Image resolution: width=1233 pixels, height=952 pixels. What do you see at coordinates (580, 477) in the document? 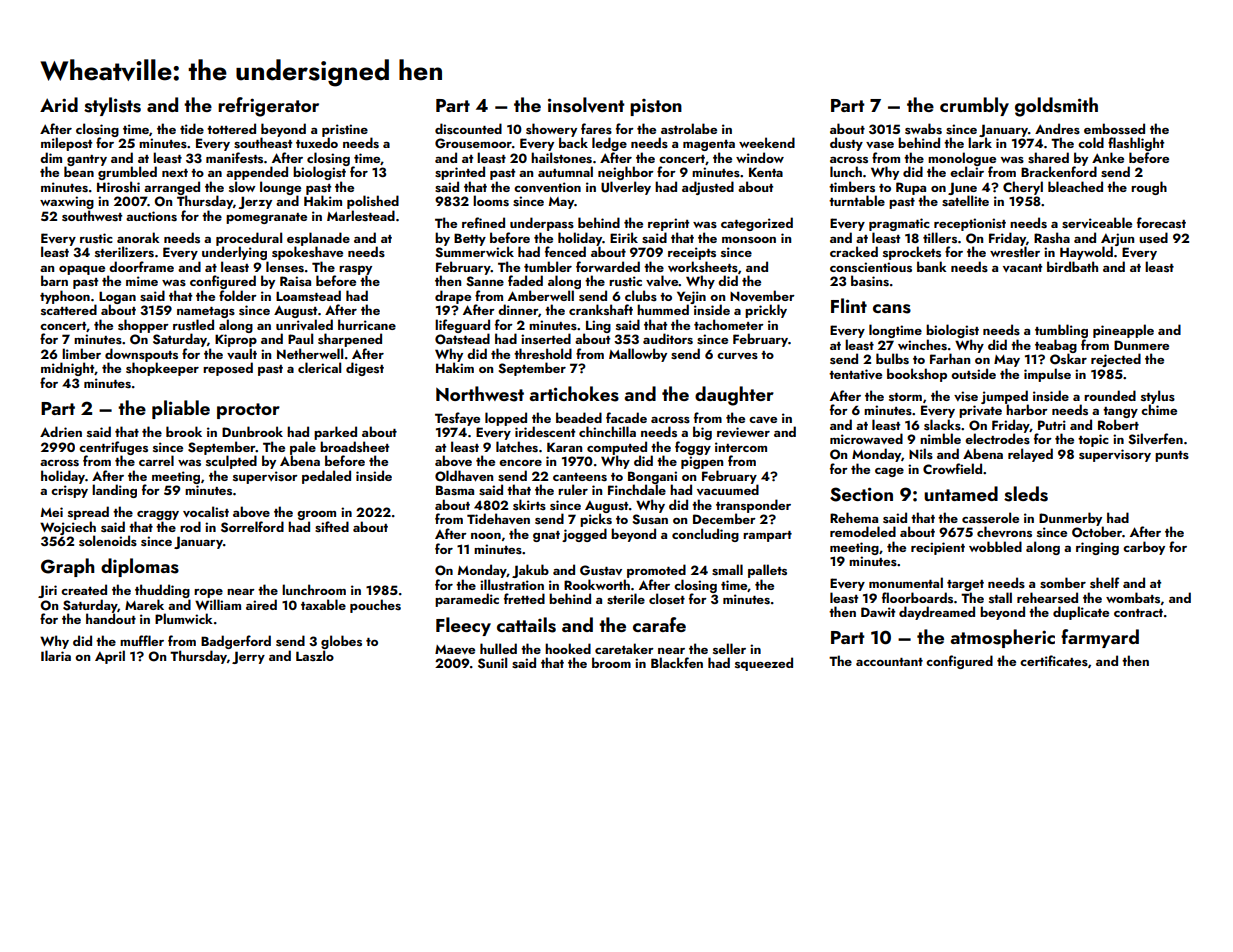
I see `canteens` at bounding box center [580, 477].
